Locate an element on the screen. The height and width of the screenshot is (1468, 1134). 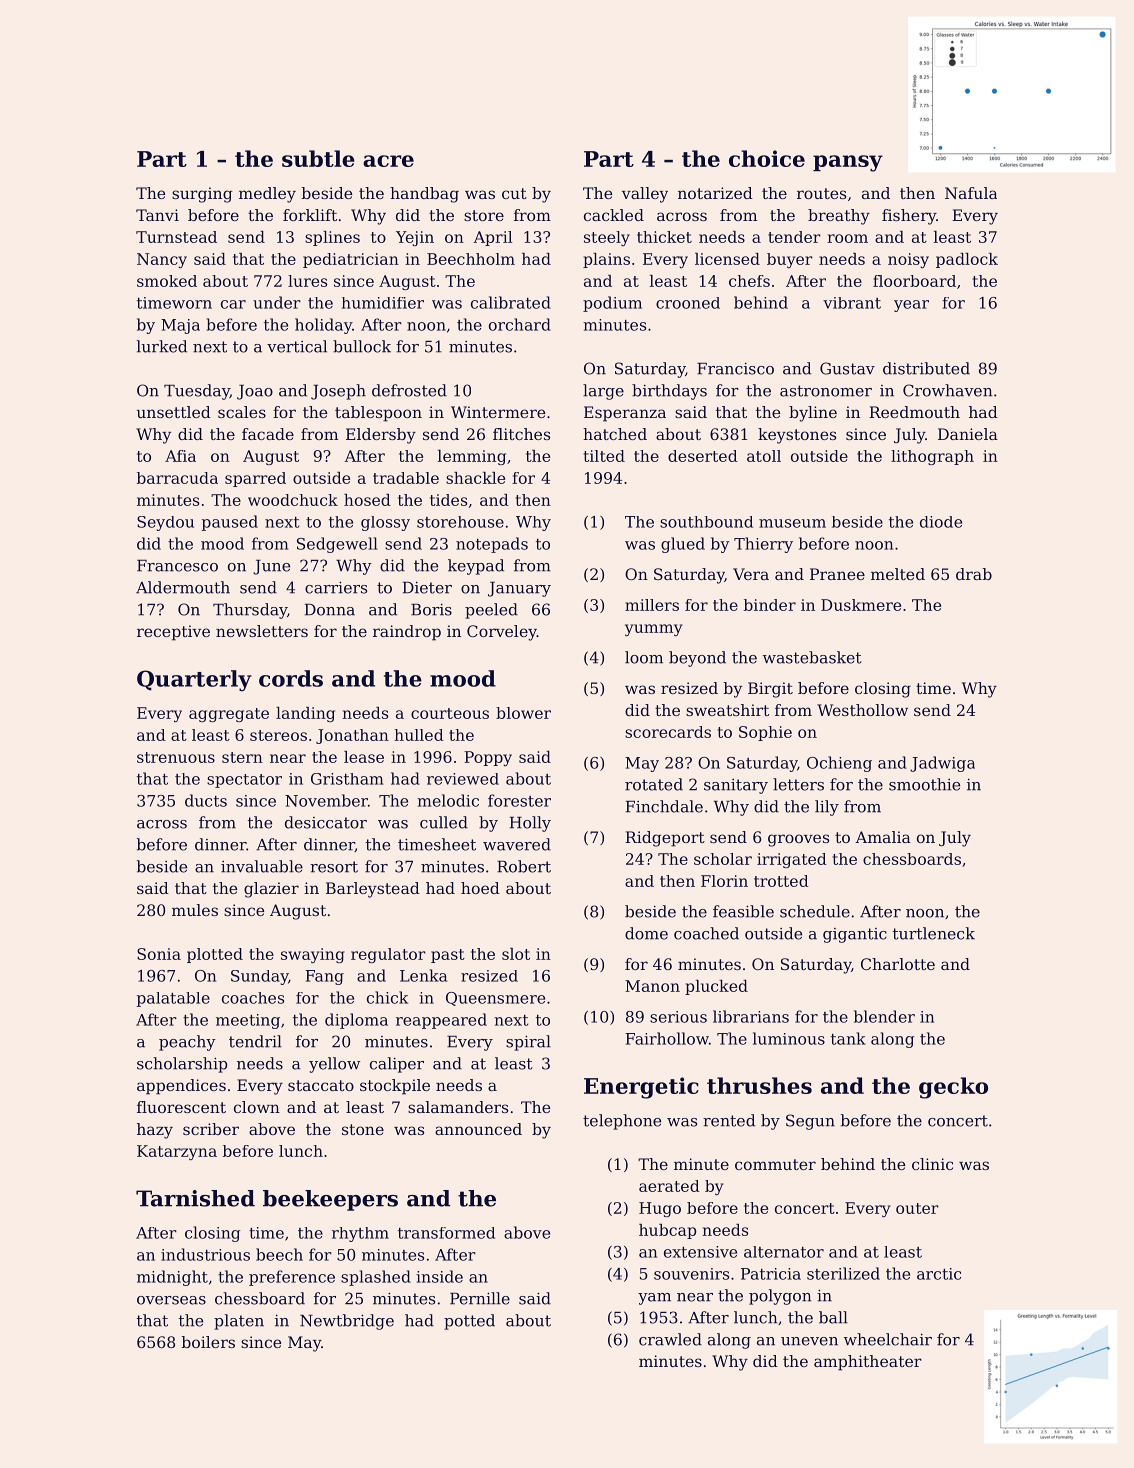
scorecards is located at coordinates (668, 732).
